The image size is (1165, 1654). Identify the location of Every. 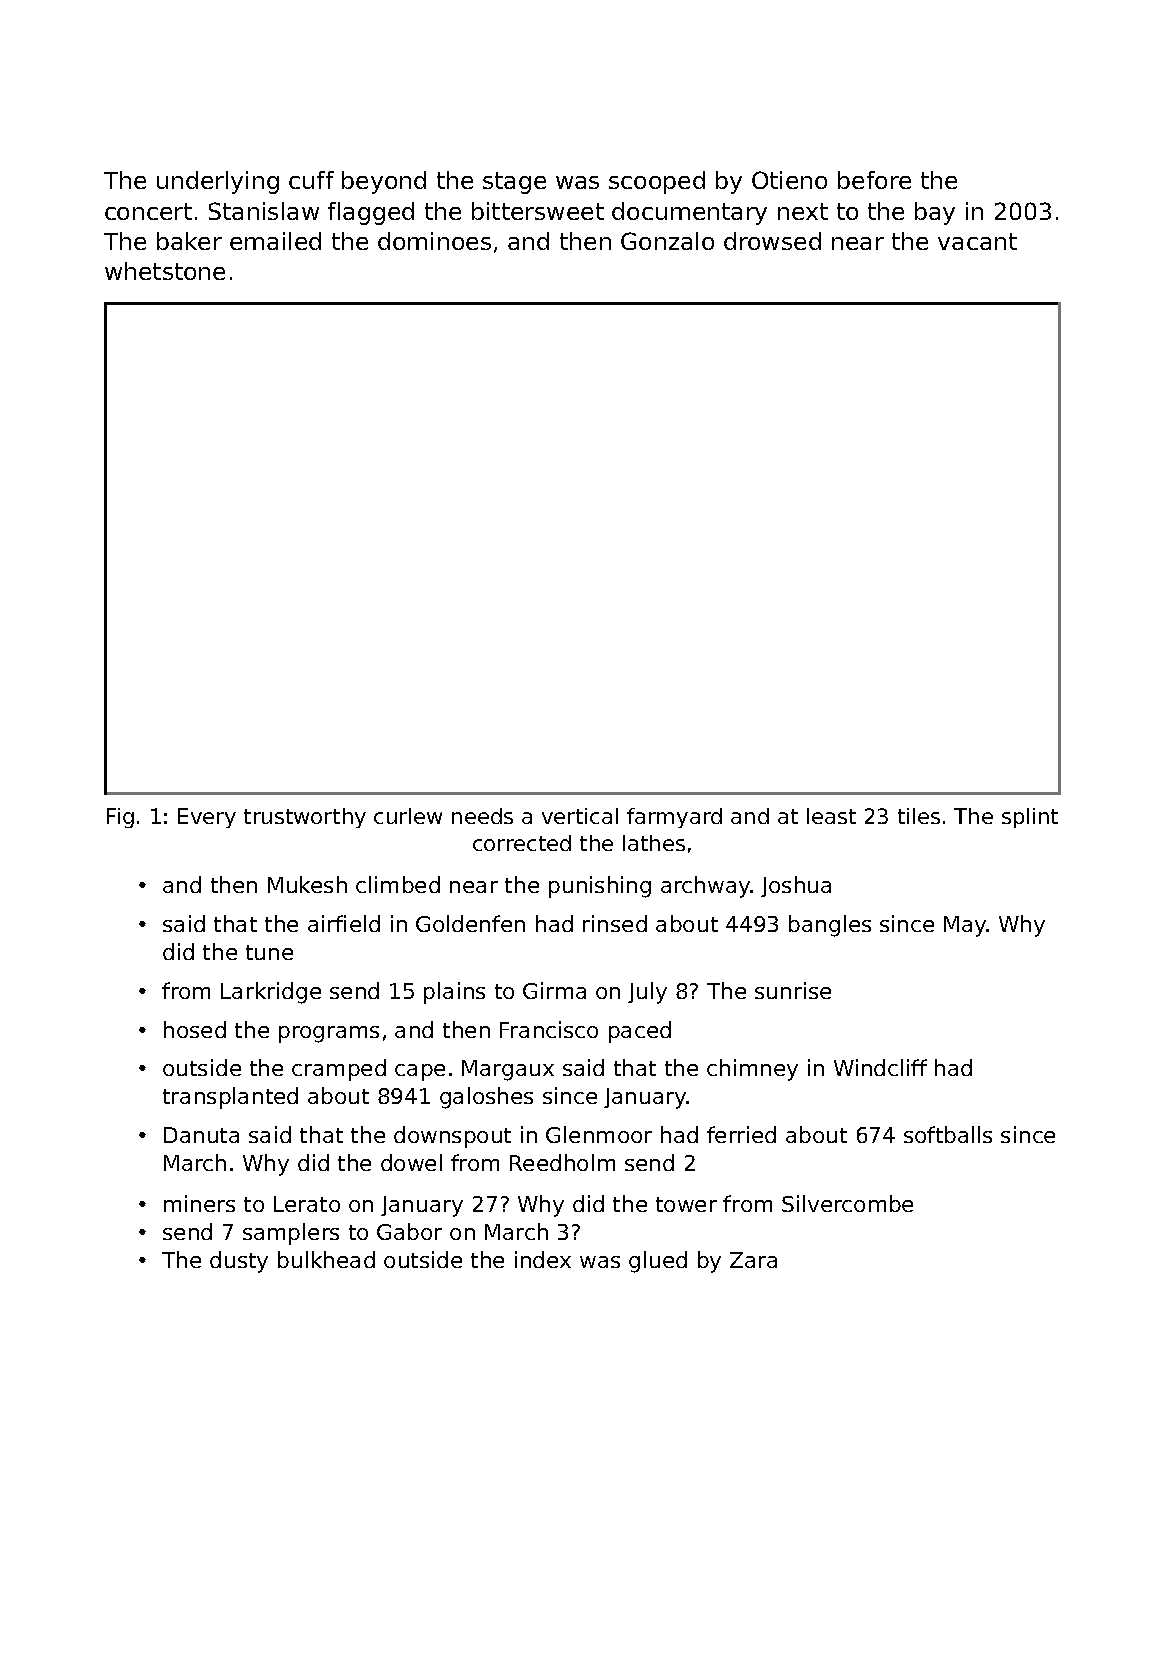
(207, 818).
